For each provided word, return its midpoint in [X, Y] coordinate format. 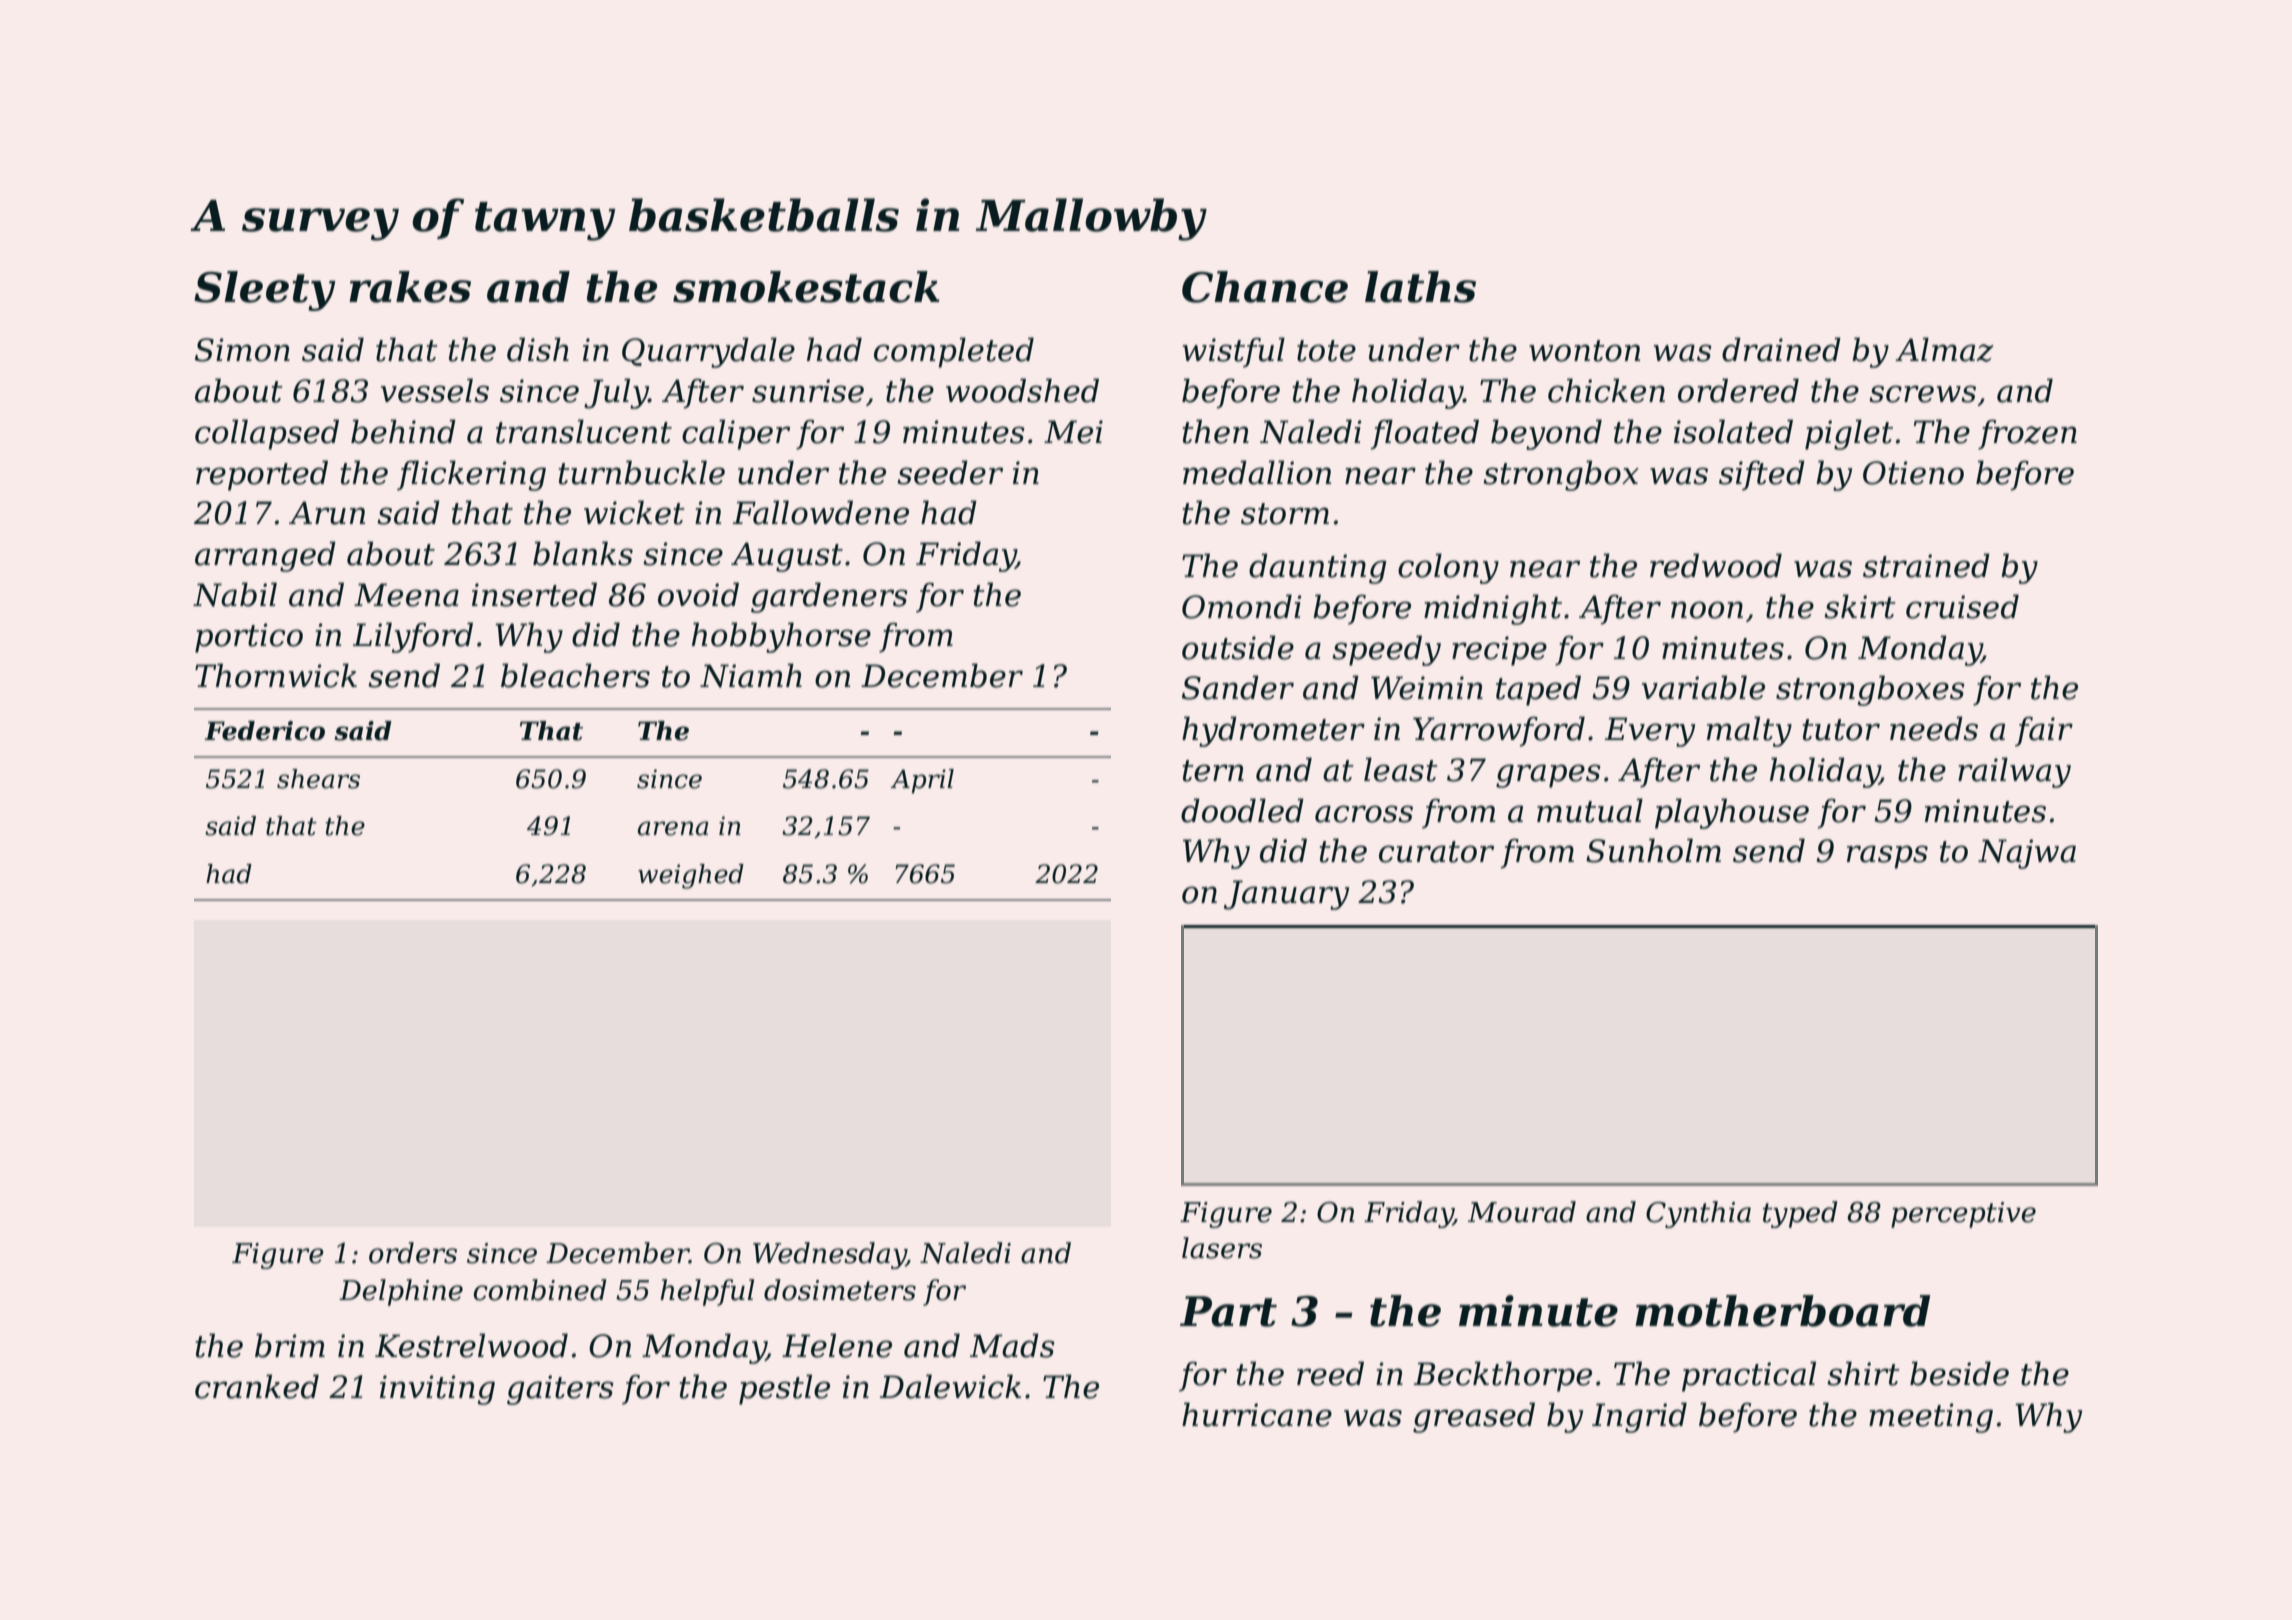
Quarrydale [708, 352]
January [1286, 895]
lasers [1222, 1248]
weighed [691, 876]
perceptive [1963, 1215]
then [1216, 431]
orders [413, 1253]
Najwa [2027, 854]
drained [1781, 349]
